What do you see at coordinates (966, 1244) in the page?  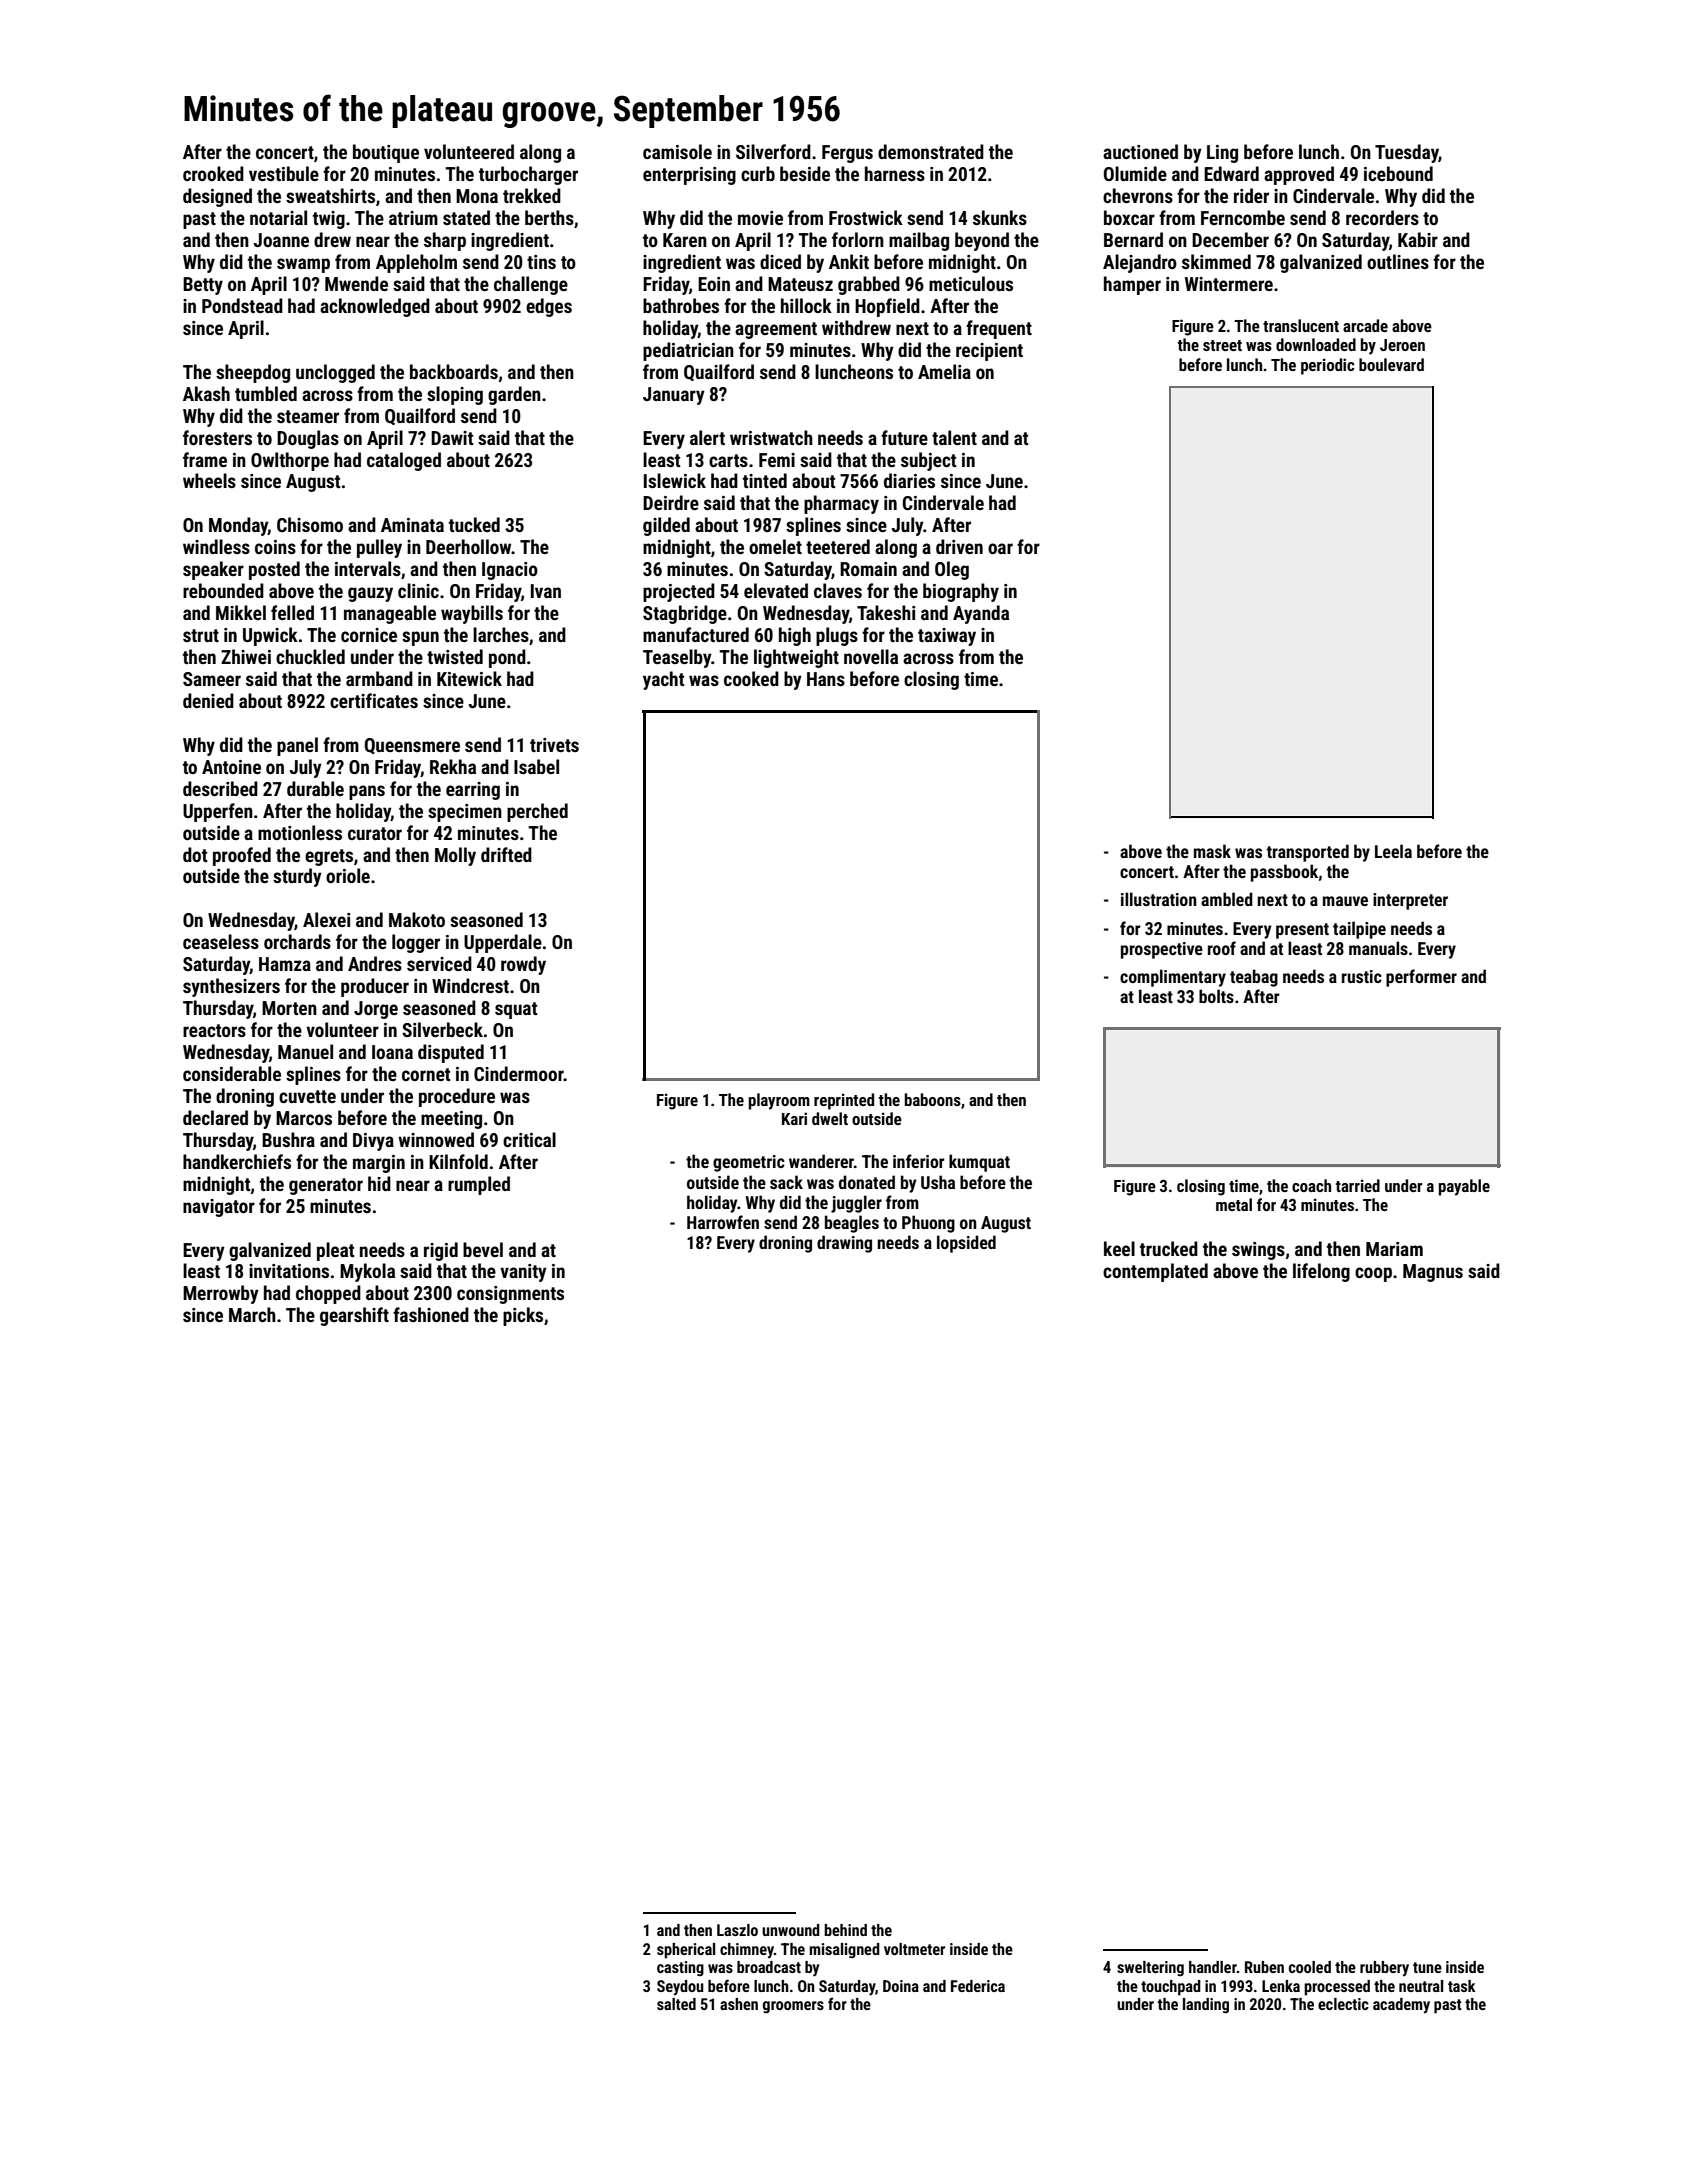 I see `lopsided` at bounding box center [966, 1244].
